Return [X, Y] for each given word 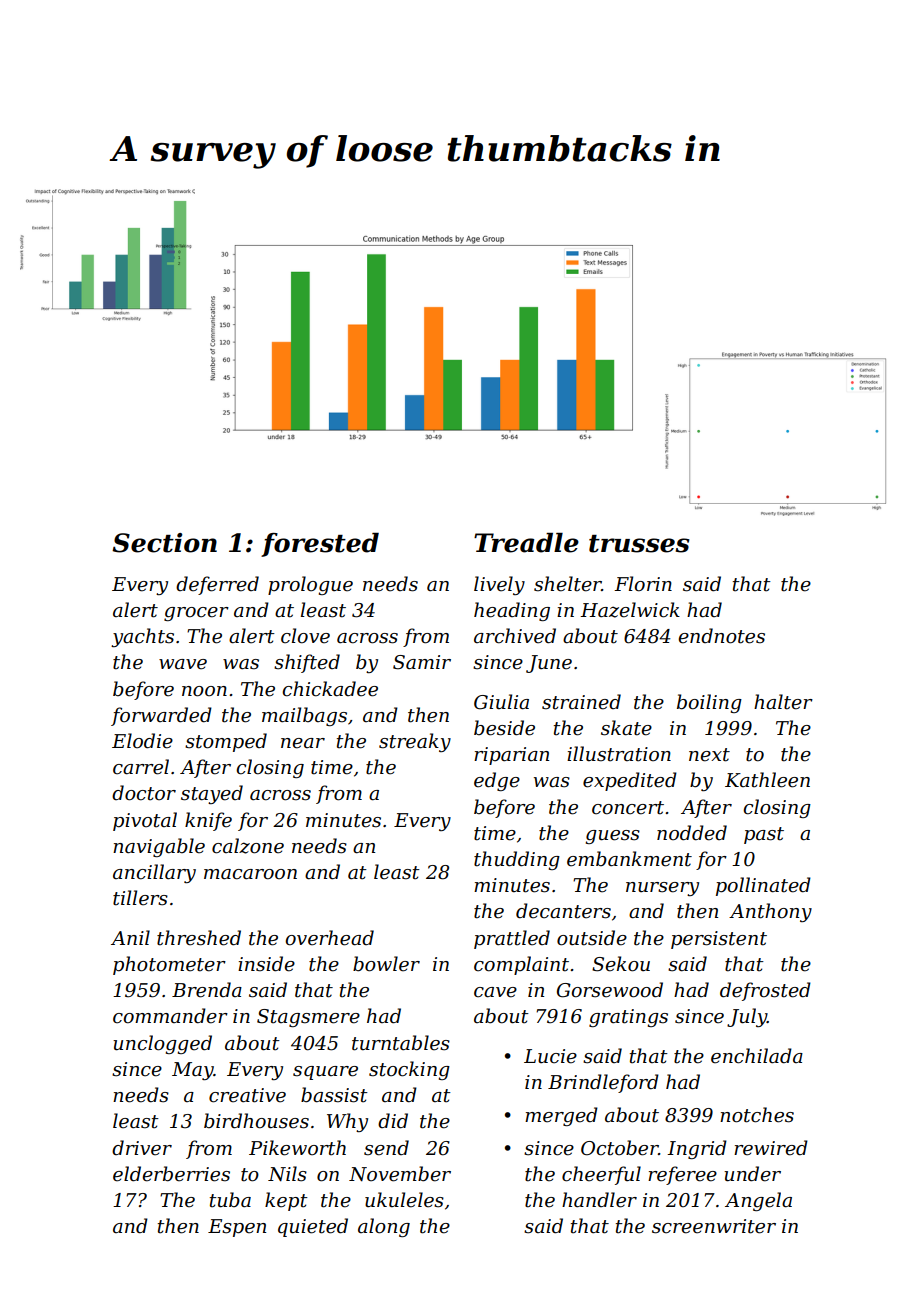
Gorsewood [610, 990]
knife [208, 821]
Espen [237, 1228]
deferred [217, 585]
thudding [517, 860]
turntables [401, 1043]
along [384, 1227]
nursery [662, 889]
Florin [643, 584]
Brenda [207, 990]
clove [305, 636]
